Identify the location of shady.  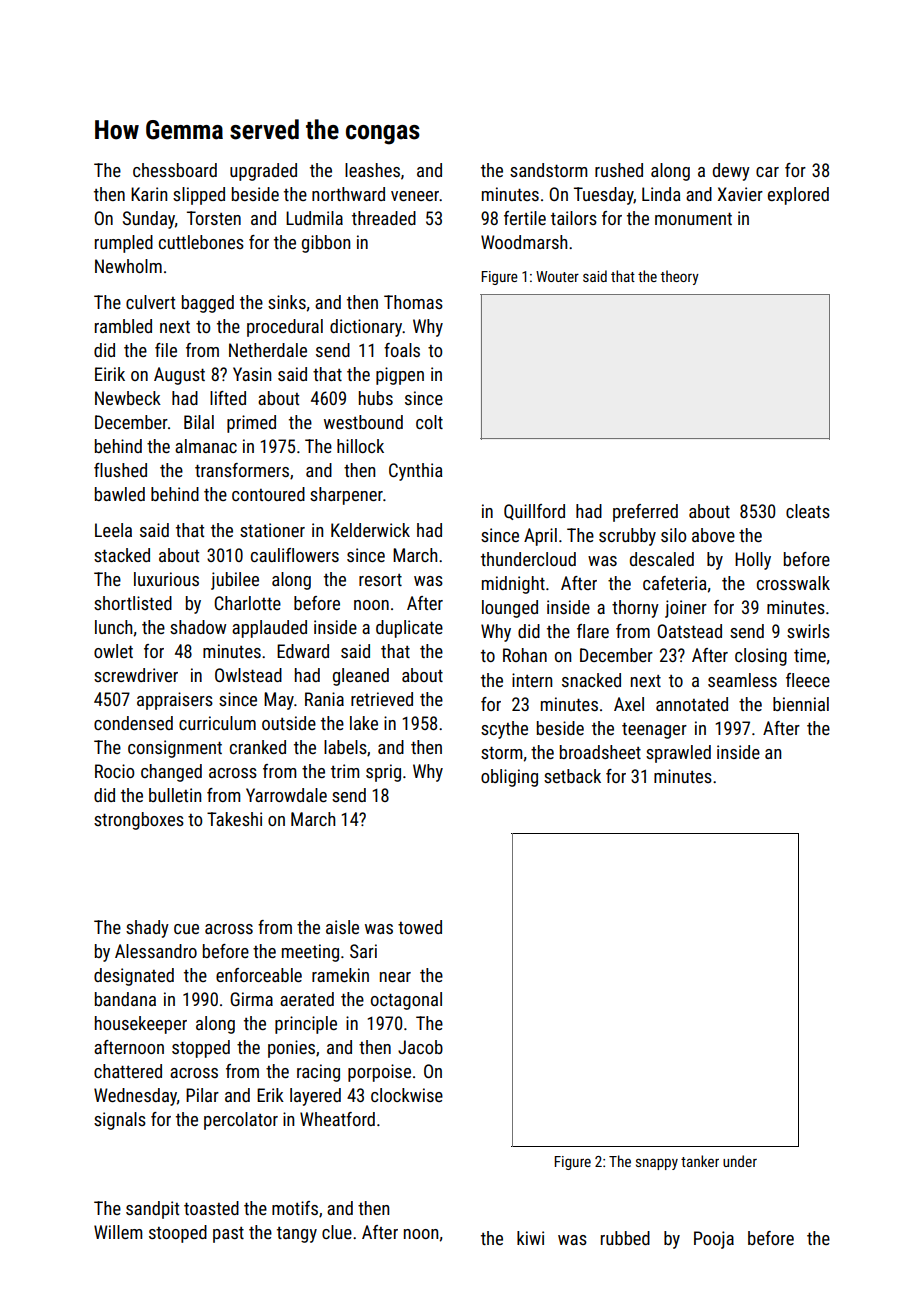
(147, 929).
